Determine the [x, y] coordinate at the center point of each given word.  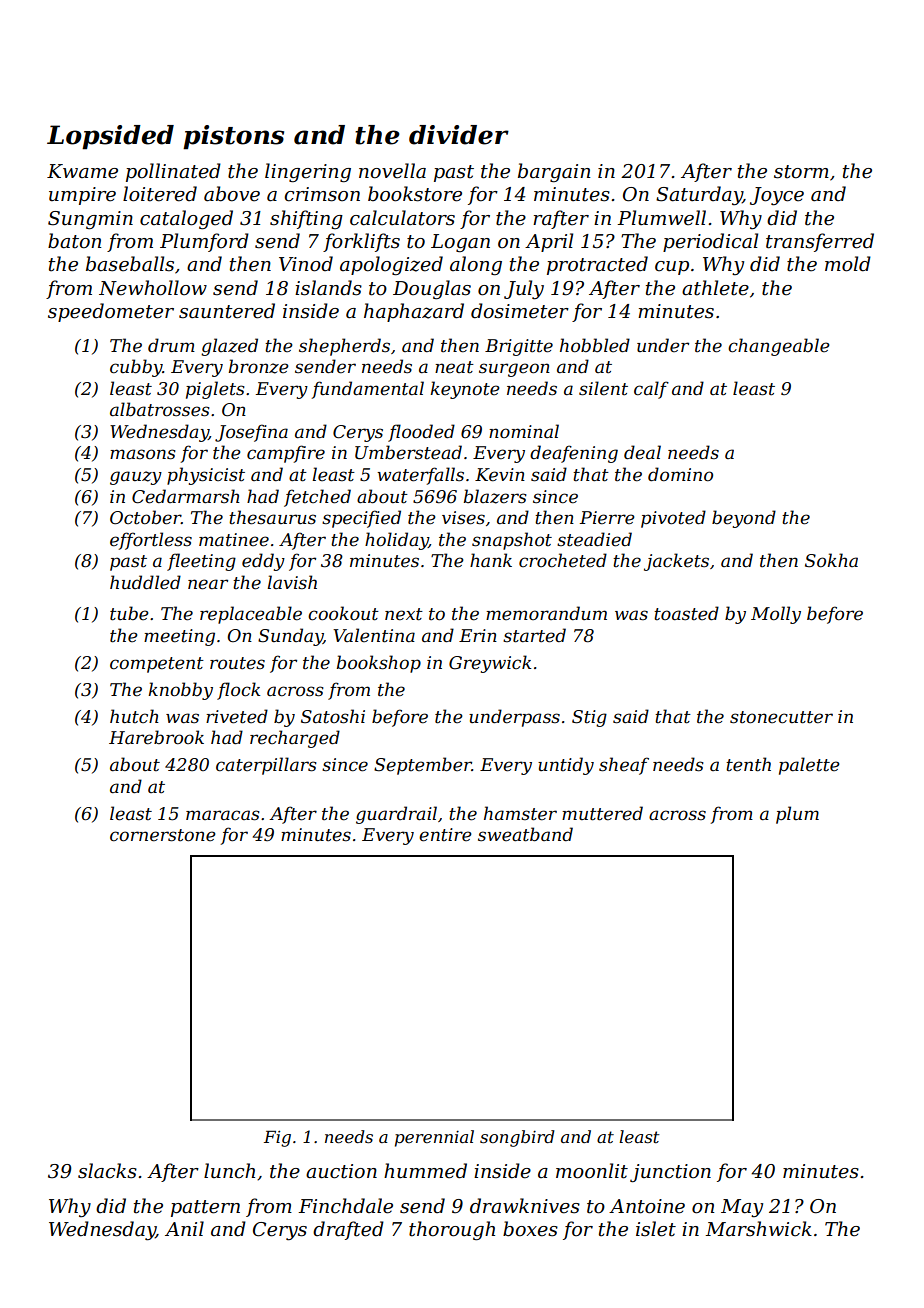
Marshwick [758, 1229]
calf [651, 390]
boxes [530, 1229]
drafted [348, 1230]
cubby [136, 368]
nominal [524, 431]
